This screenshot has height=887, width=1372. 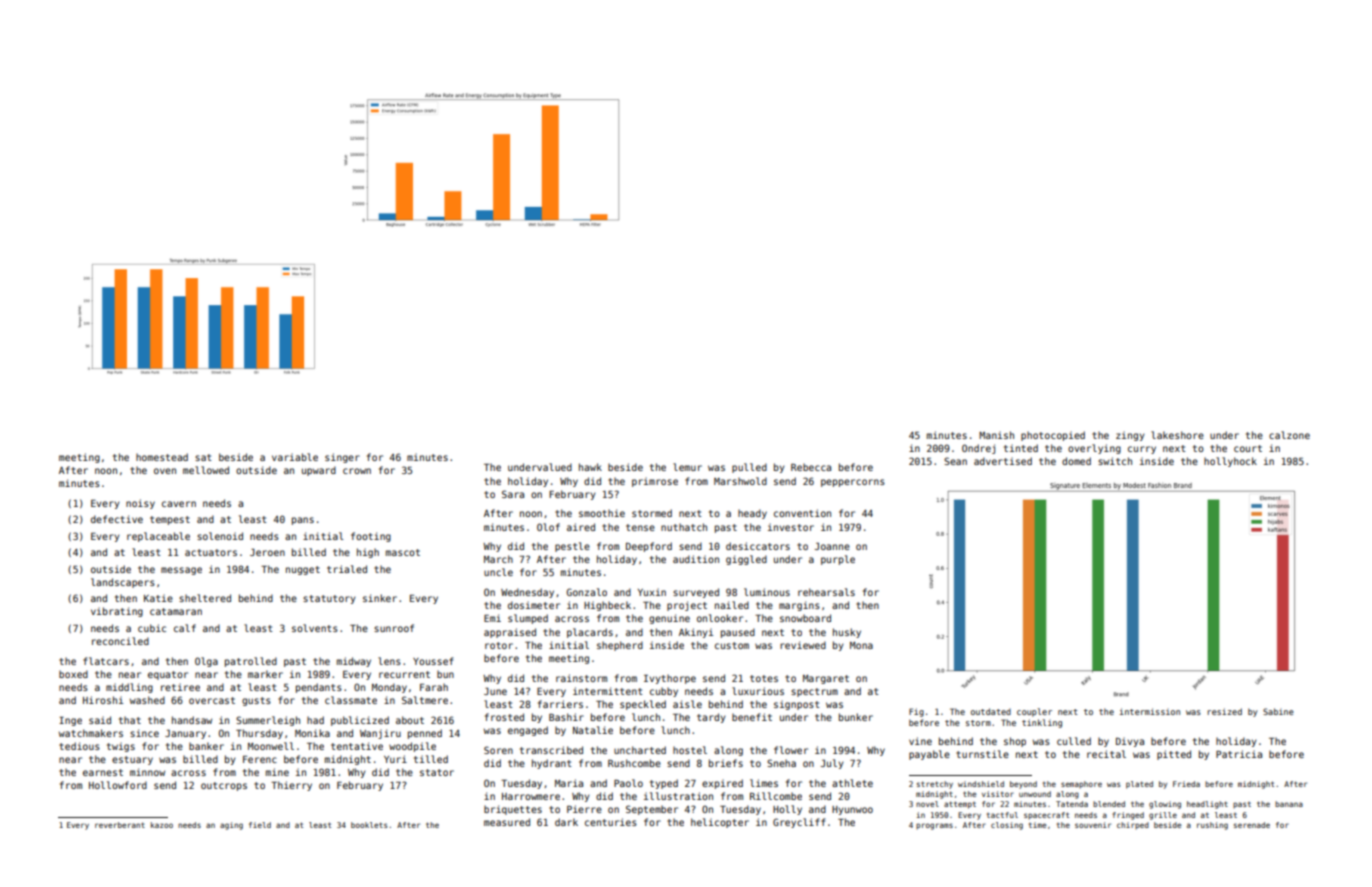 What do you see at coordinates (803, 645) in the screenshot?
I see `reviewed` at bounding box center [803, 645].
